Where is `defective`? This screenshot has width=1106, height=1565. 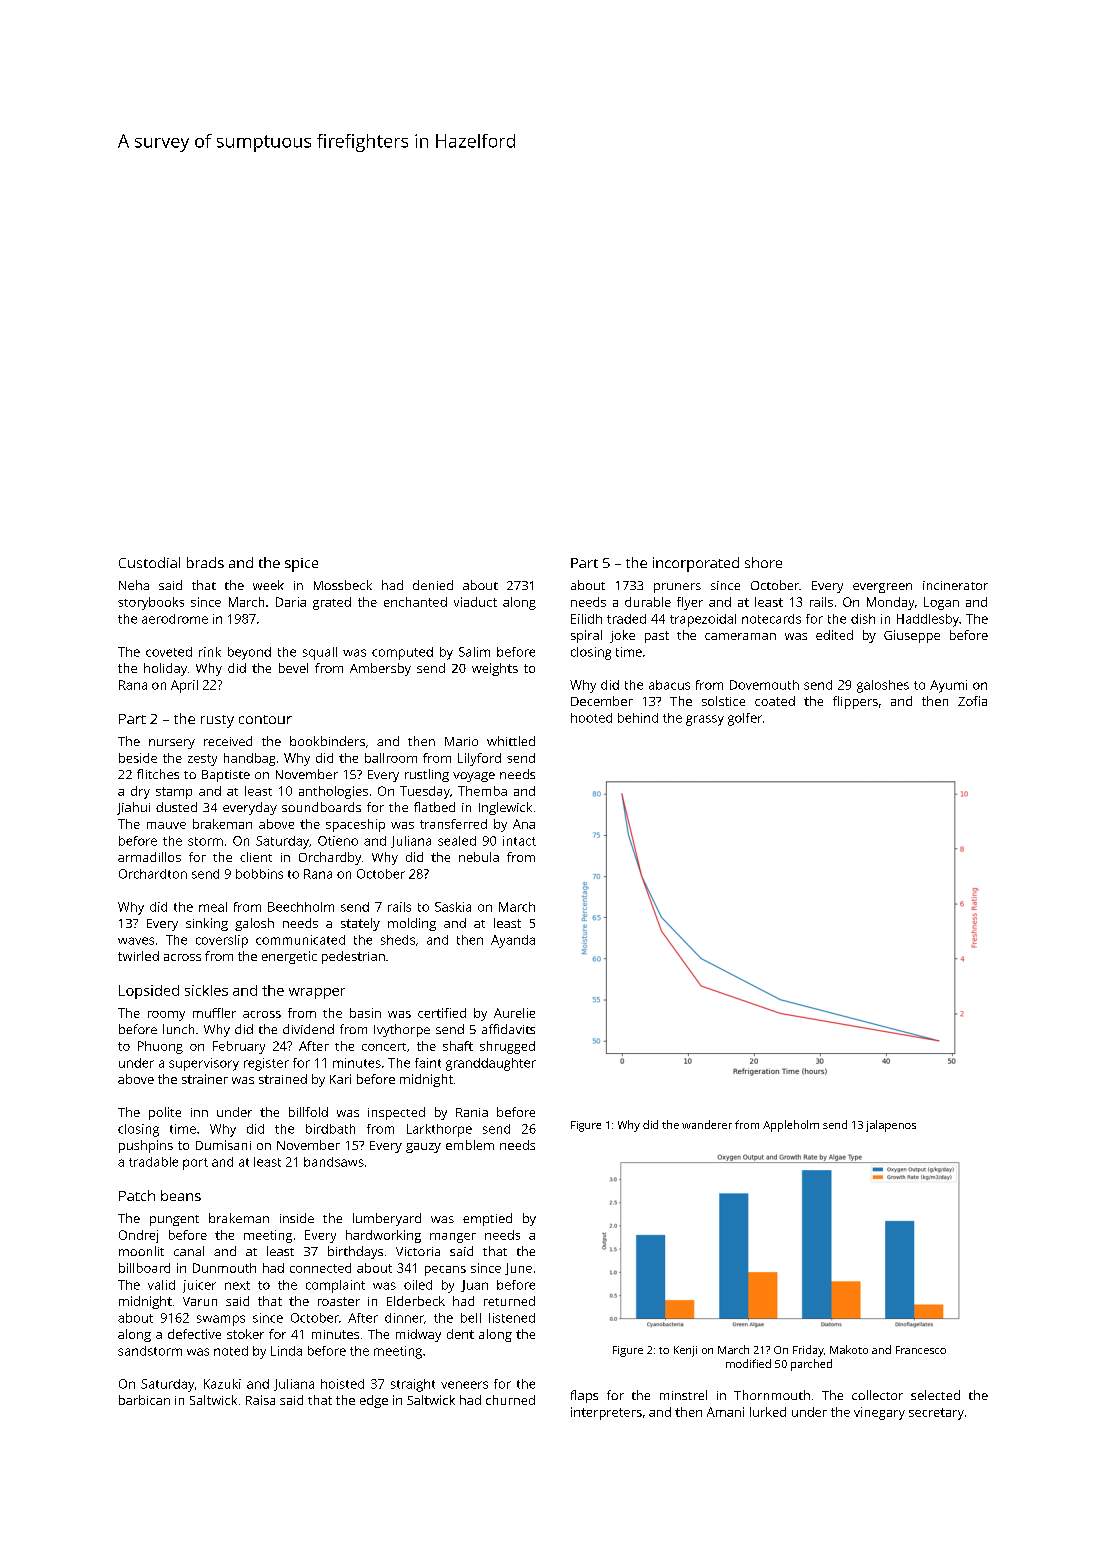
defective is located at coordinates (194, 1334).
